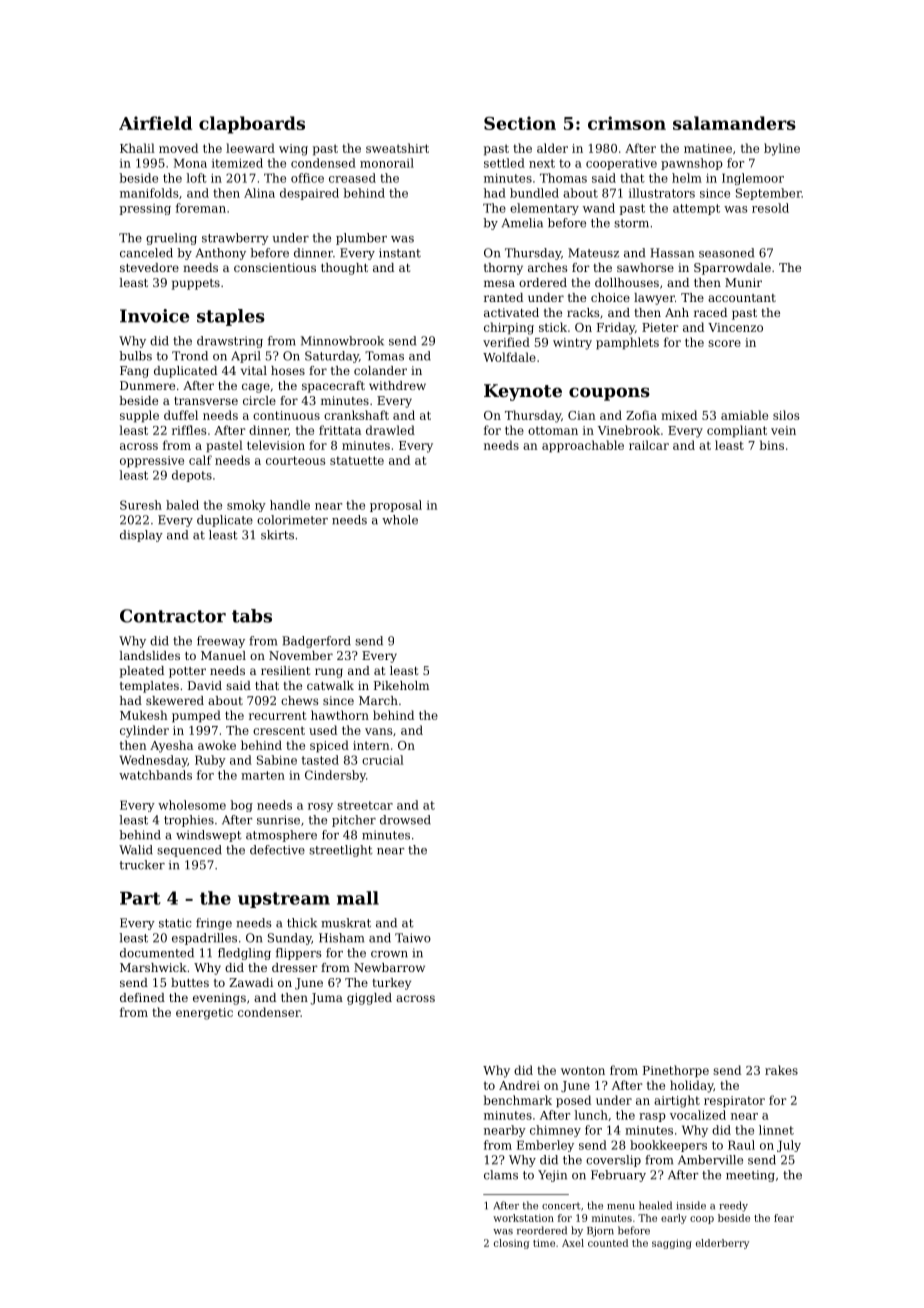 This screenshot has width=924, height=1308. Describe the element at coordinates (660, 327) in the screenshot. I see `Pieter` at that location.
